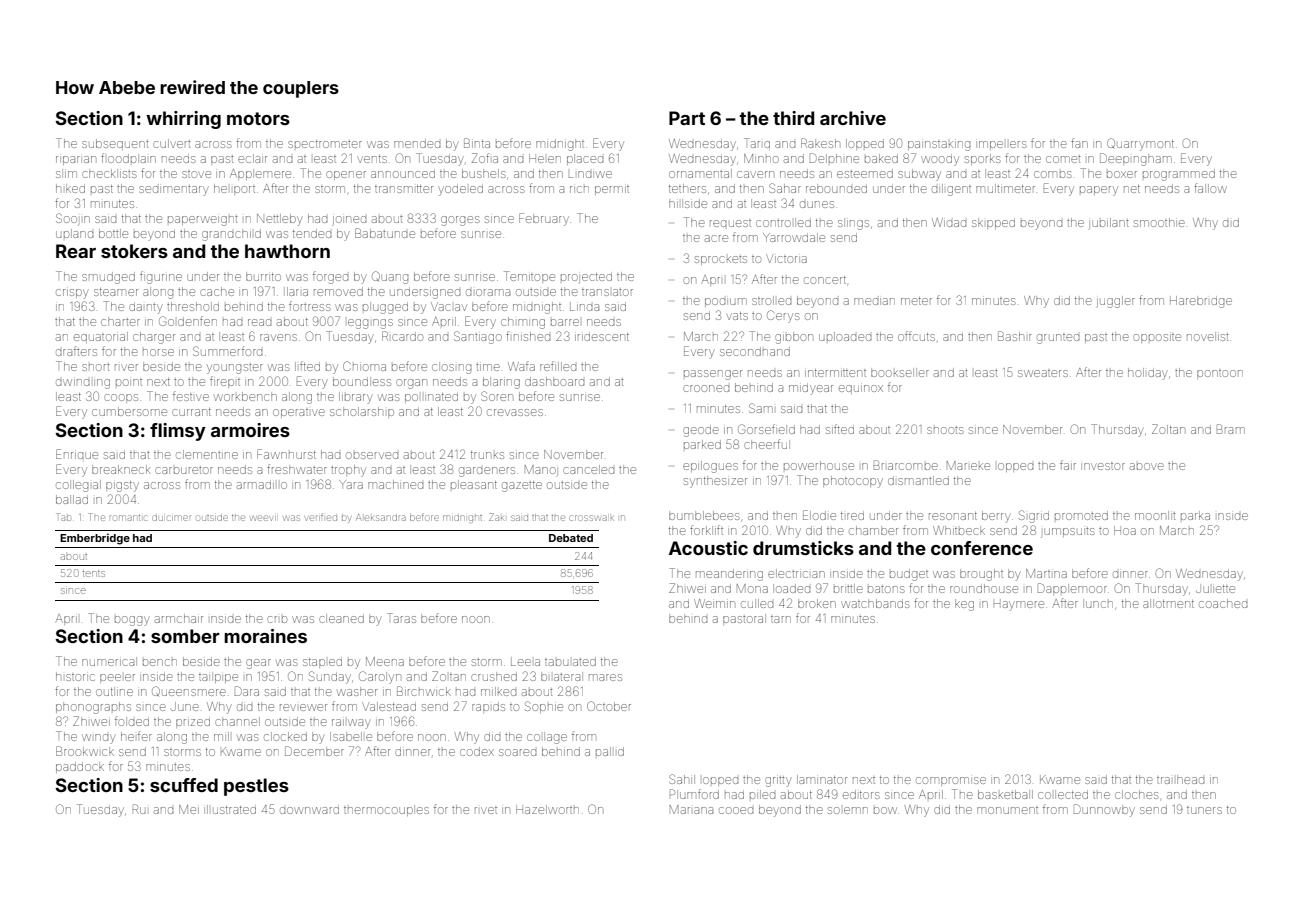 This image has width=1308, height=924. I want to click on historic, so click(75, 676).
